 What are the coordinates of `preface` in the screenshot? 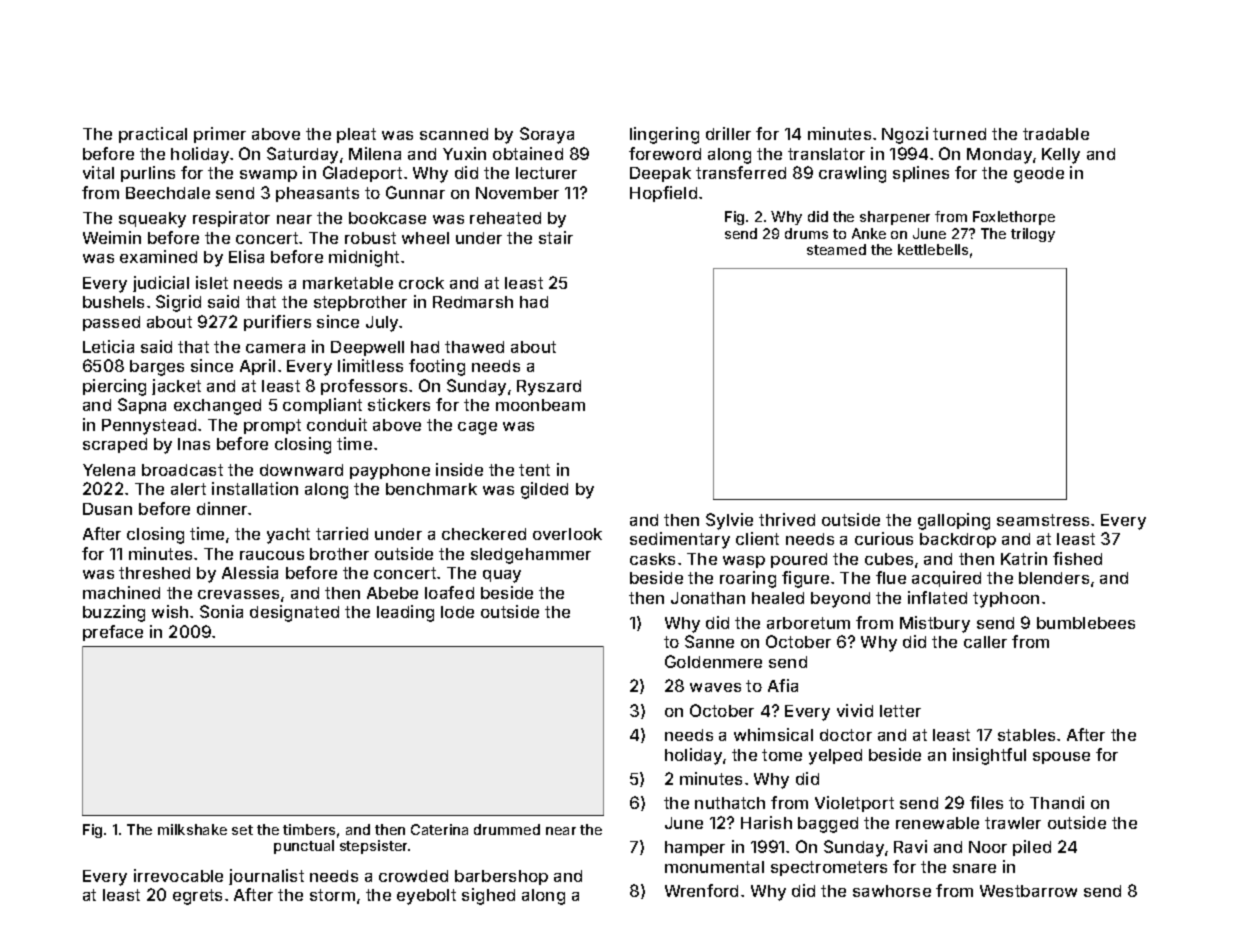 It's located at (113, 633).
